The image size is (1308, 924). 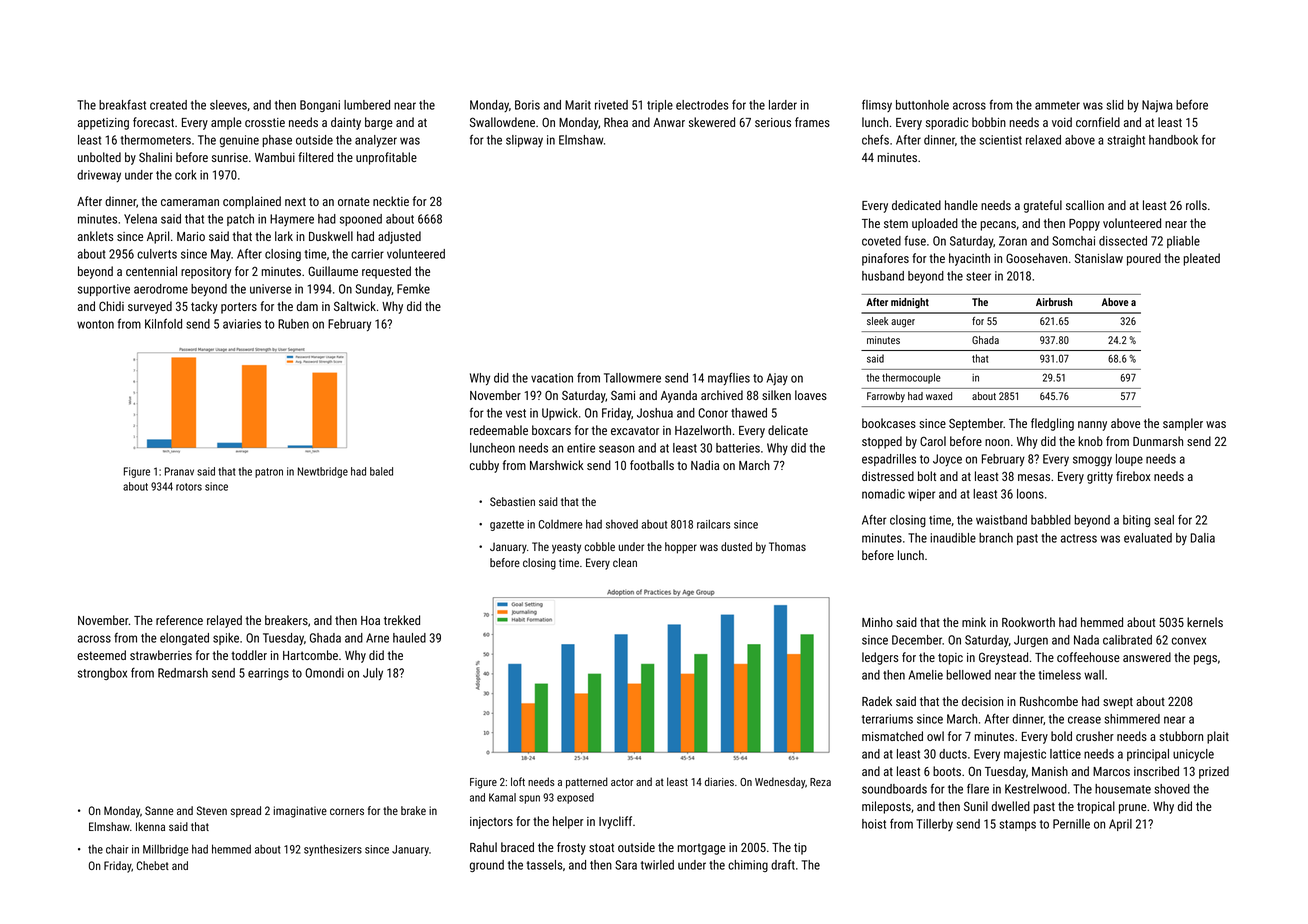 What do you see at coordinates (527, 105) in the screenshot?
I see `Boris` at bounding box center [527, 105].
